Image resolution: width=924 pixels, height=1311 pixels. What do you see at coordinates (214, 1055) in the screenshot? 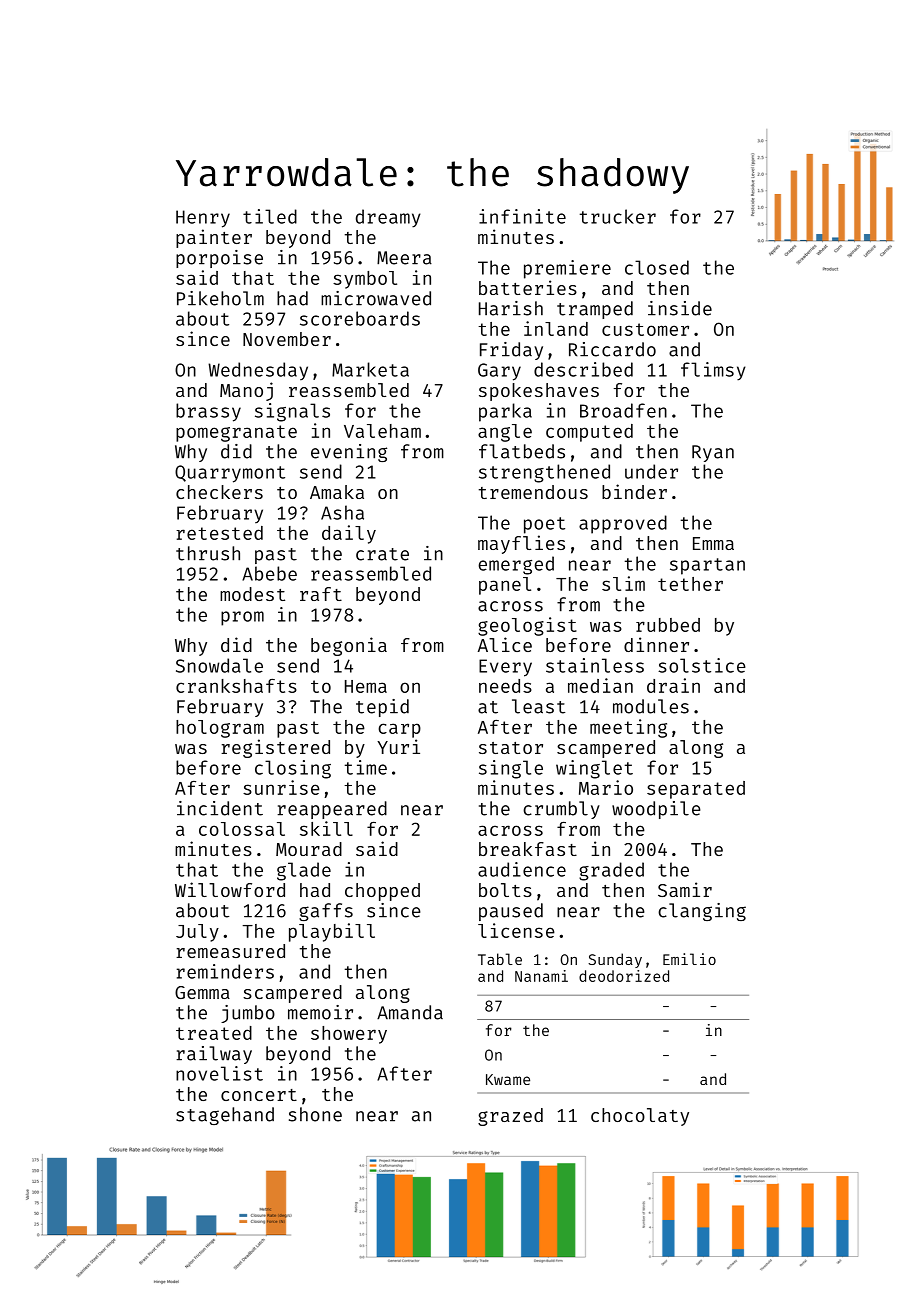
I see `railway` at bounding box center [214, 1055].
